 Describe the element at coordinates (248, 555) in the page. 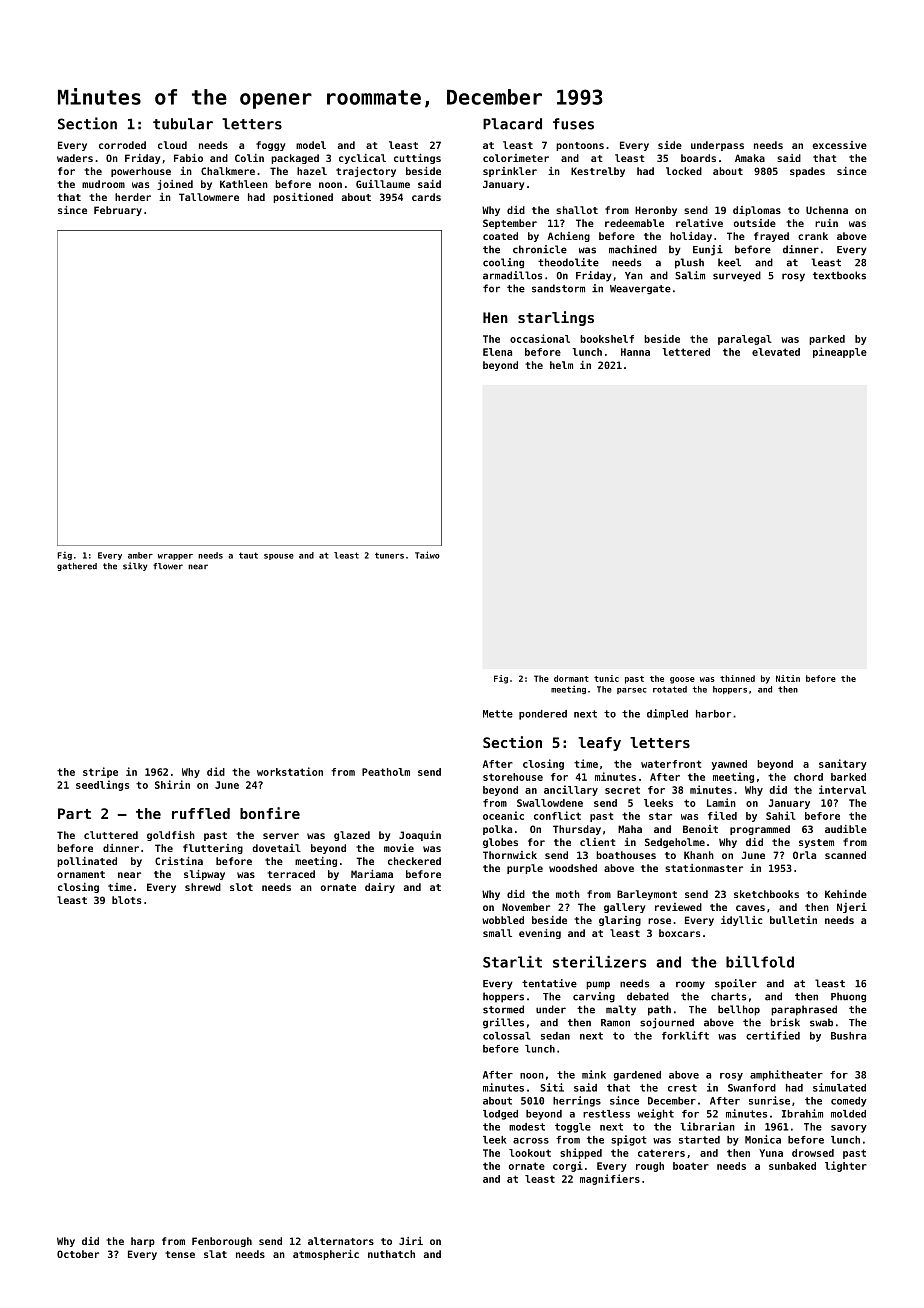

I see `taut` at that location.
